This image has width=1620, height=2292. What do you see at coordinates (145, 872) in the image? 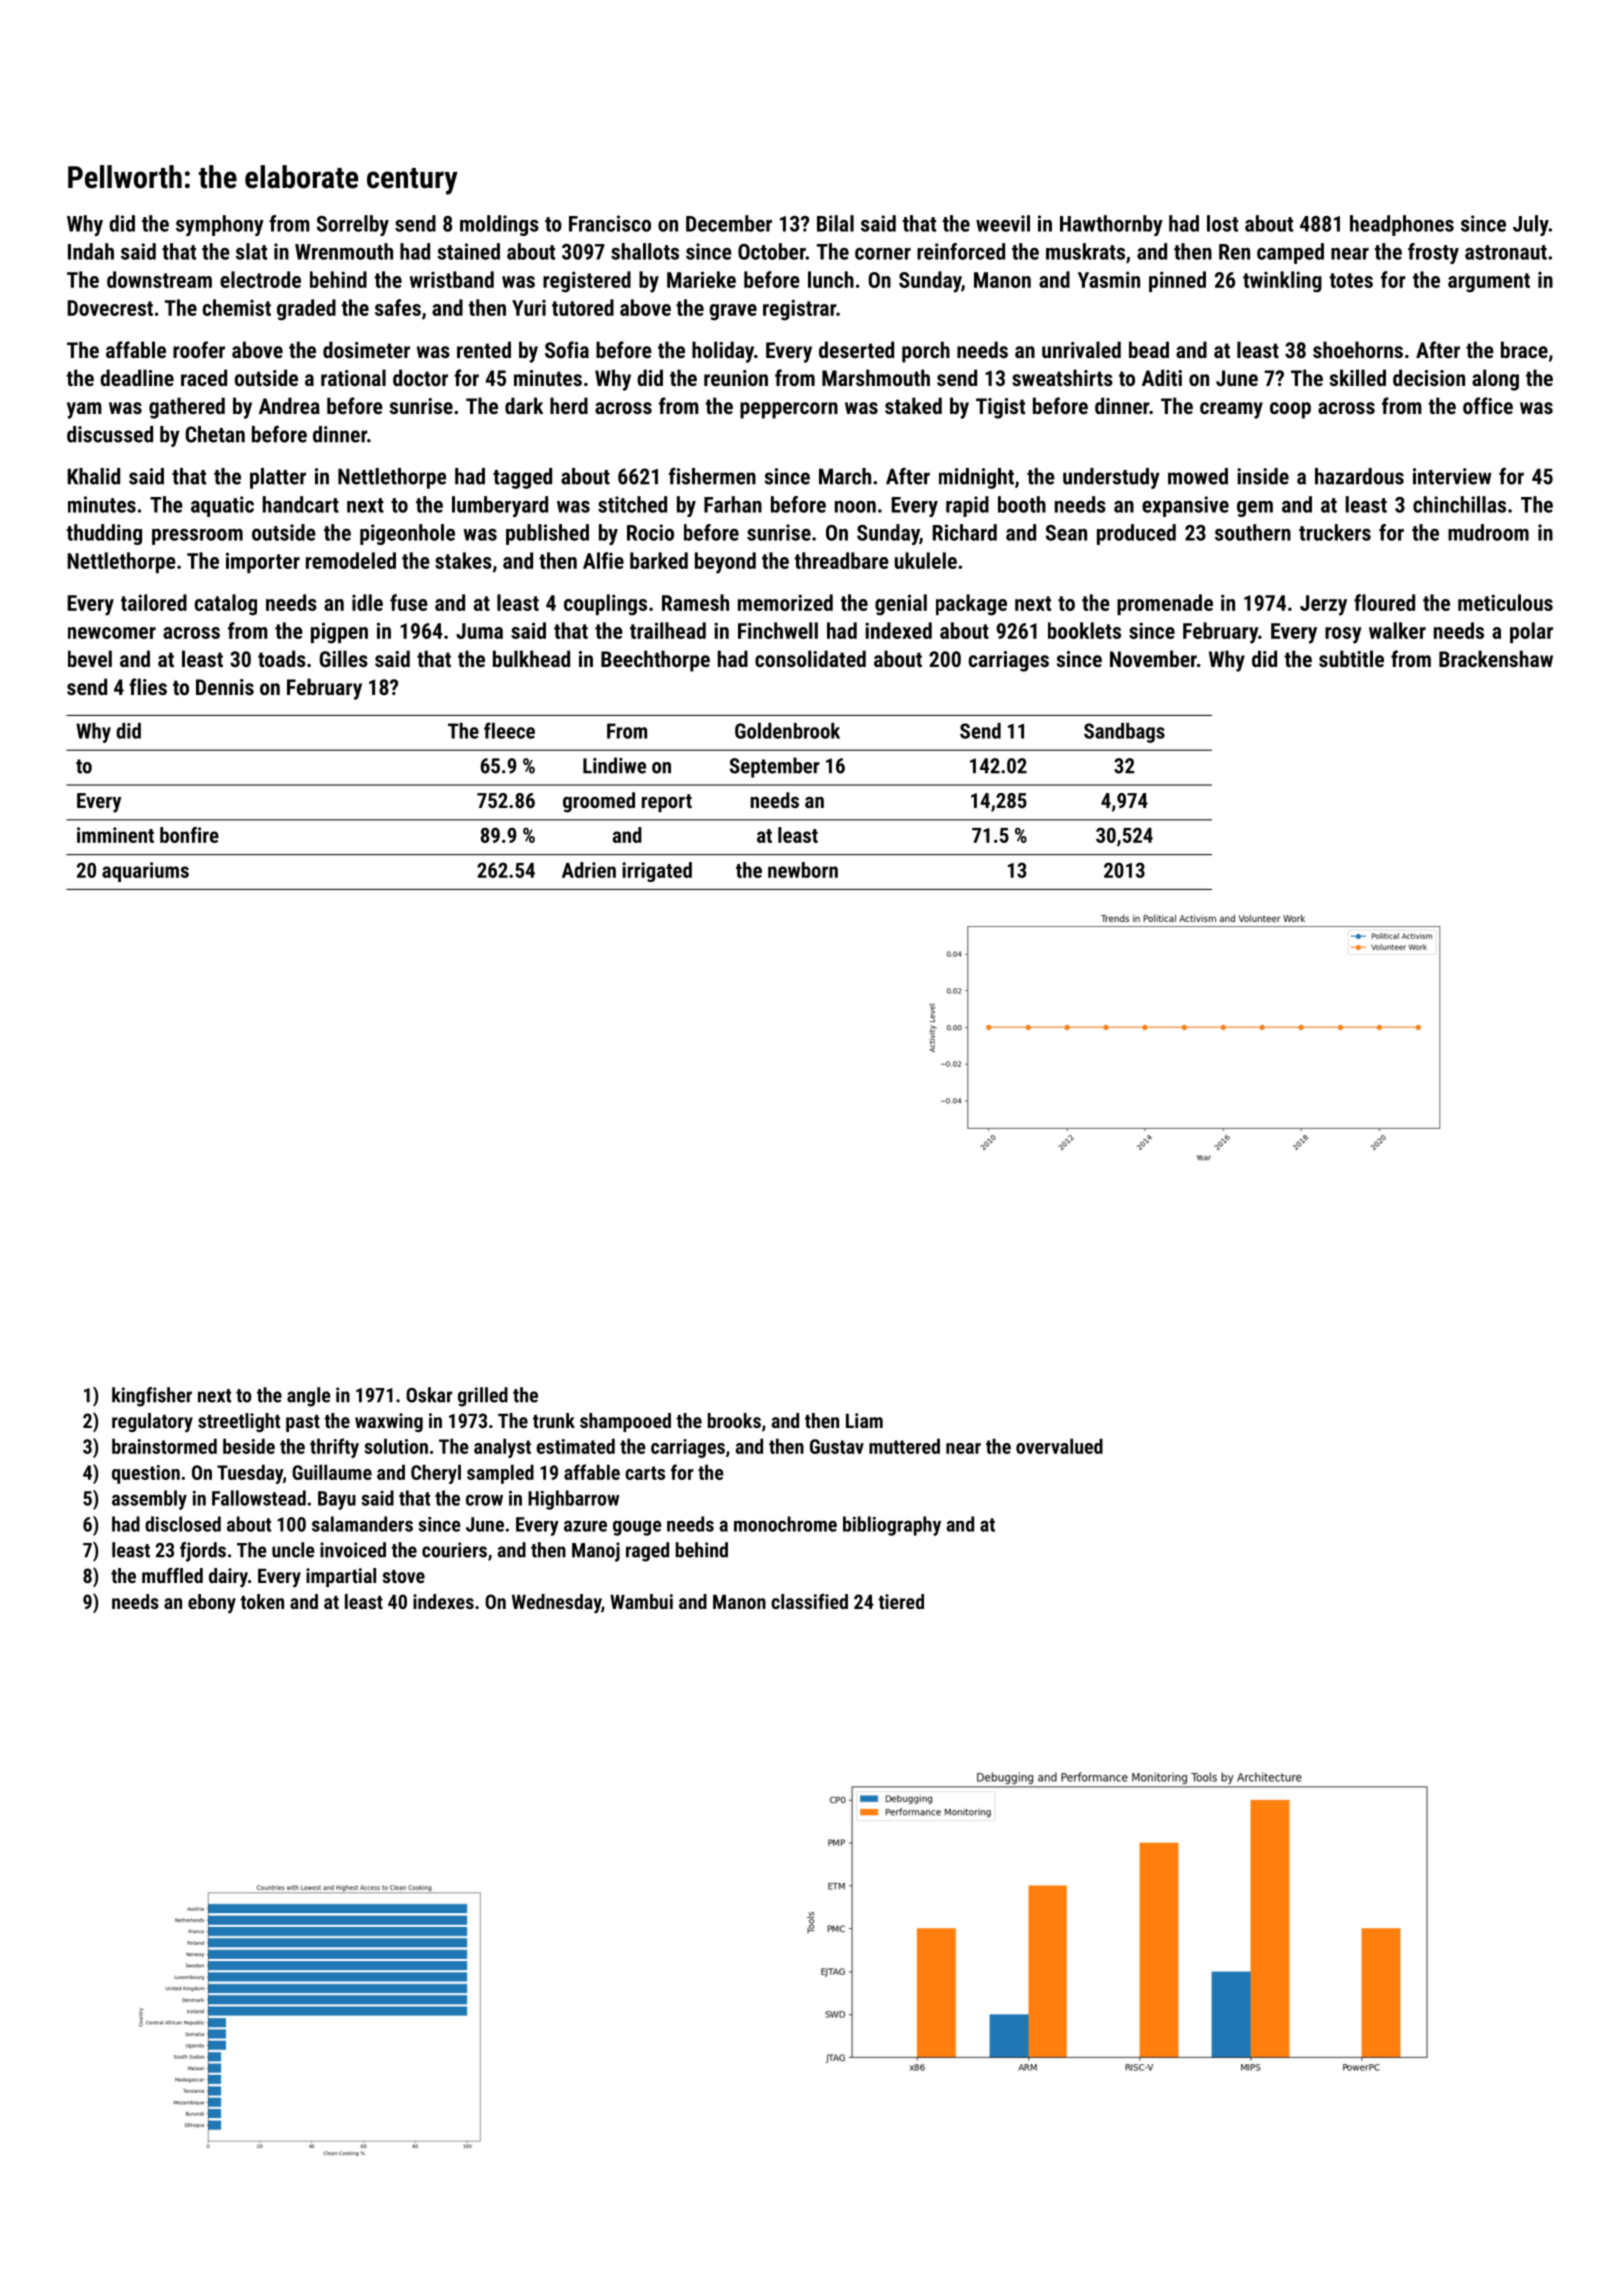
I see `aquariums` at bounding box center [145, 872].
